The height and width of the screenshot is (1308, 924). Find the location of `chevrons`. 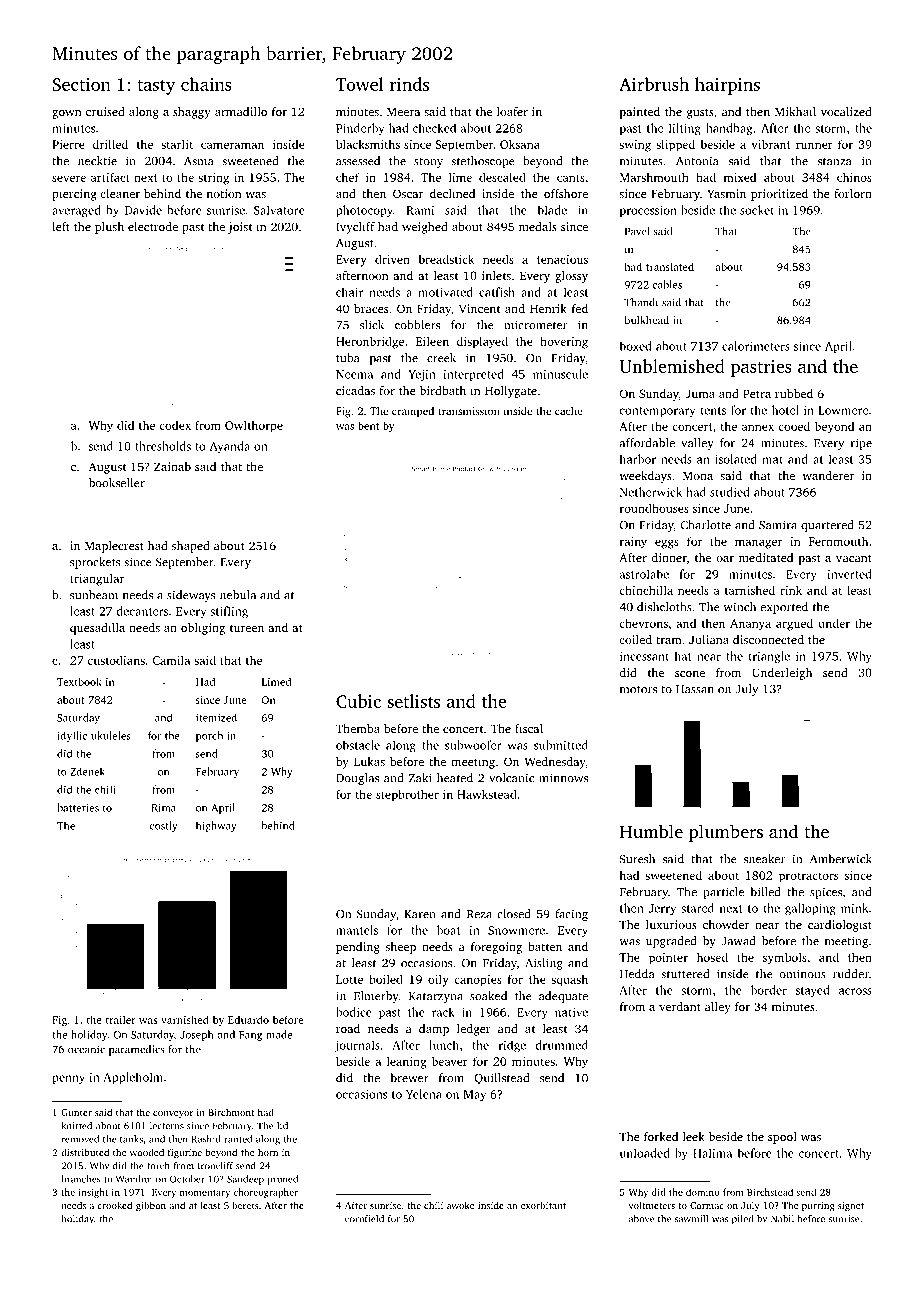

chevrons is located at coordinates (643, 623).
